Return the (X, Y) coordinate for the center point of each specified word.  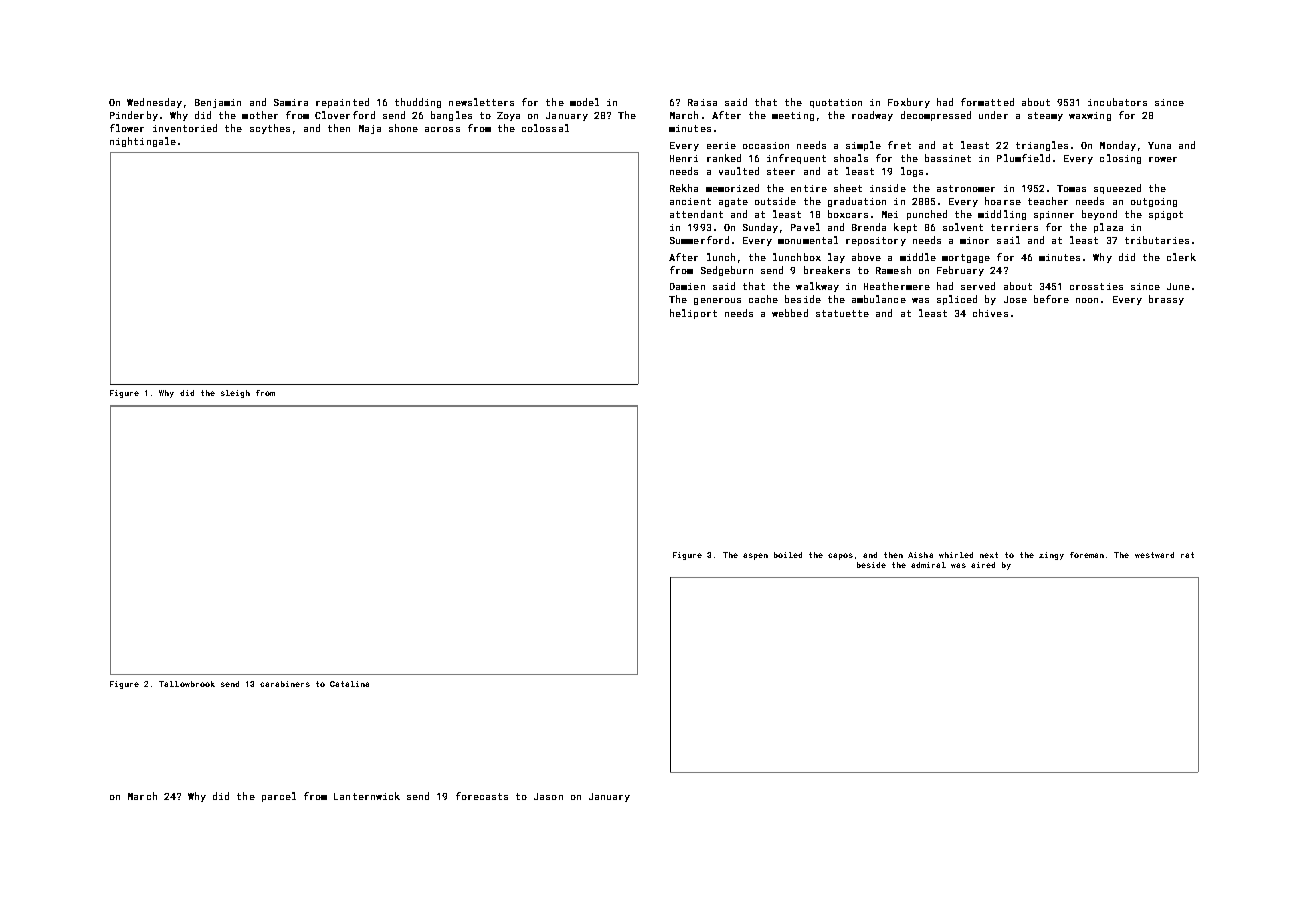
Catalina (349, 684)
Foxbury (909, 103)
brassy (1166, 300)
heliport (693, 314)
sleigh (235, 394)
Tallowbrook (187, 684)
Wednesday (154, 103)
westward (1154, 555)
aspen (755, 556)
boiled (788, 555)
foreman (1087, 555)
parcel (279, 797)
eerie (721, 145)
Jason (548, 796)
